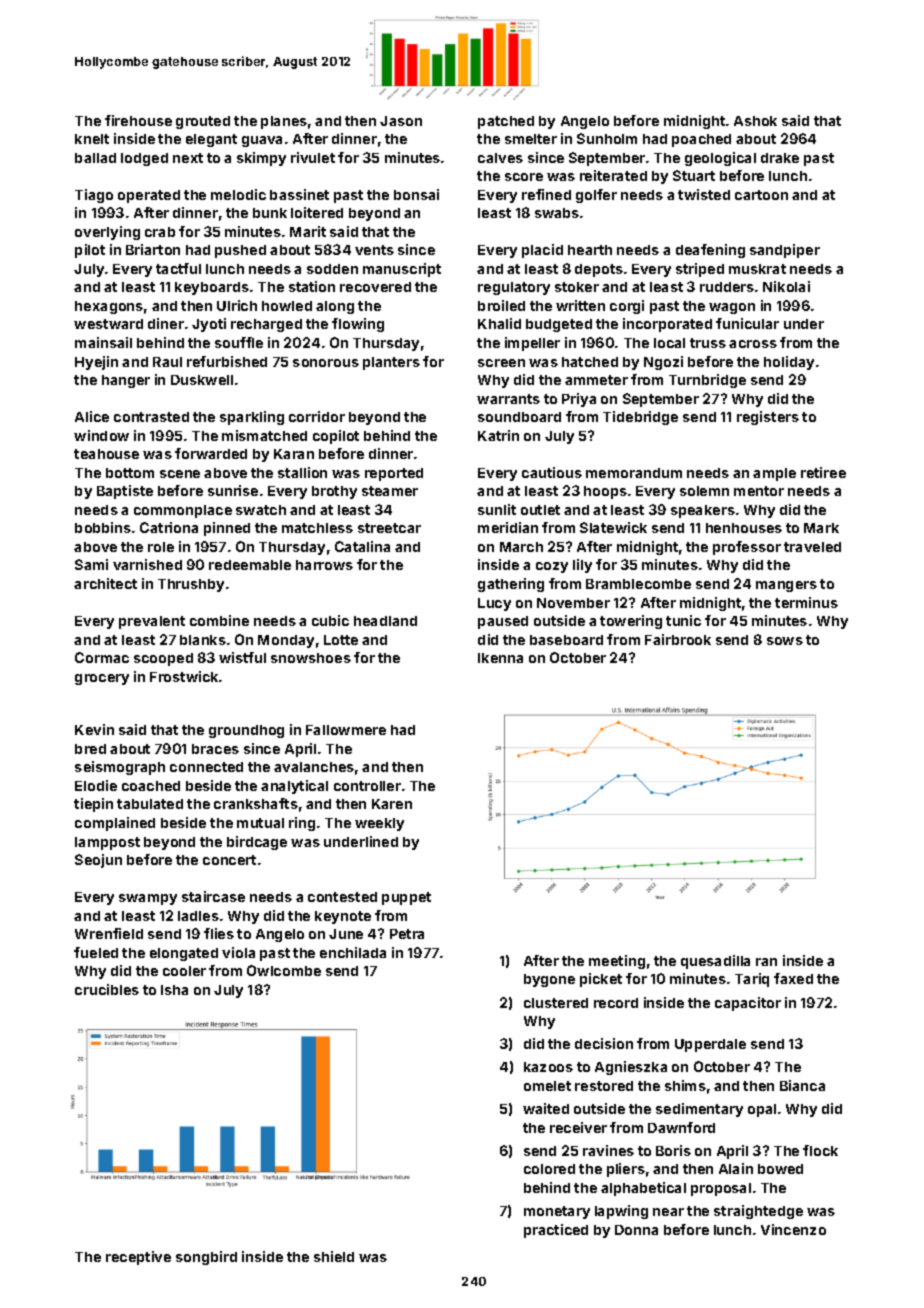 The width and height of the page is (924, 1308). What do you see at coordinates (498, 435) in the page?
I see `Katrin` at bounding box center [498, 435].
